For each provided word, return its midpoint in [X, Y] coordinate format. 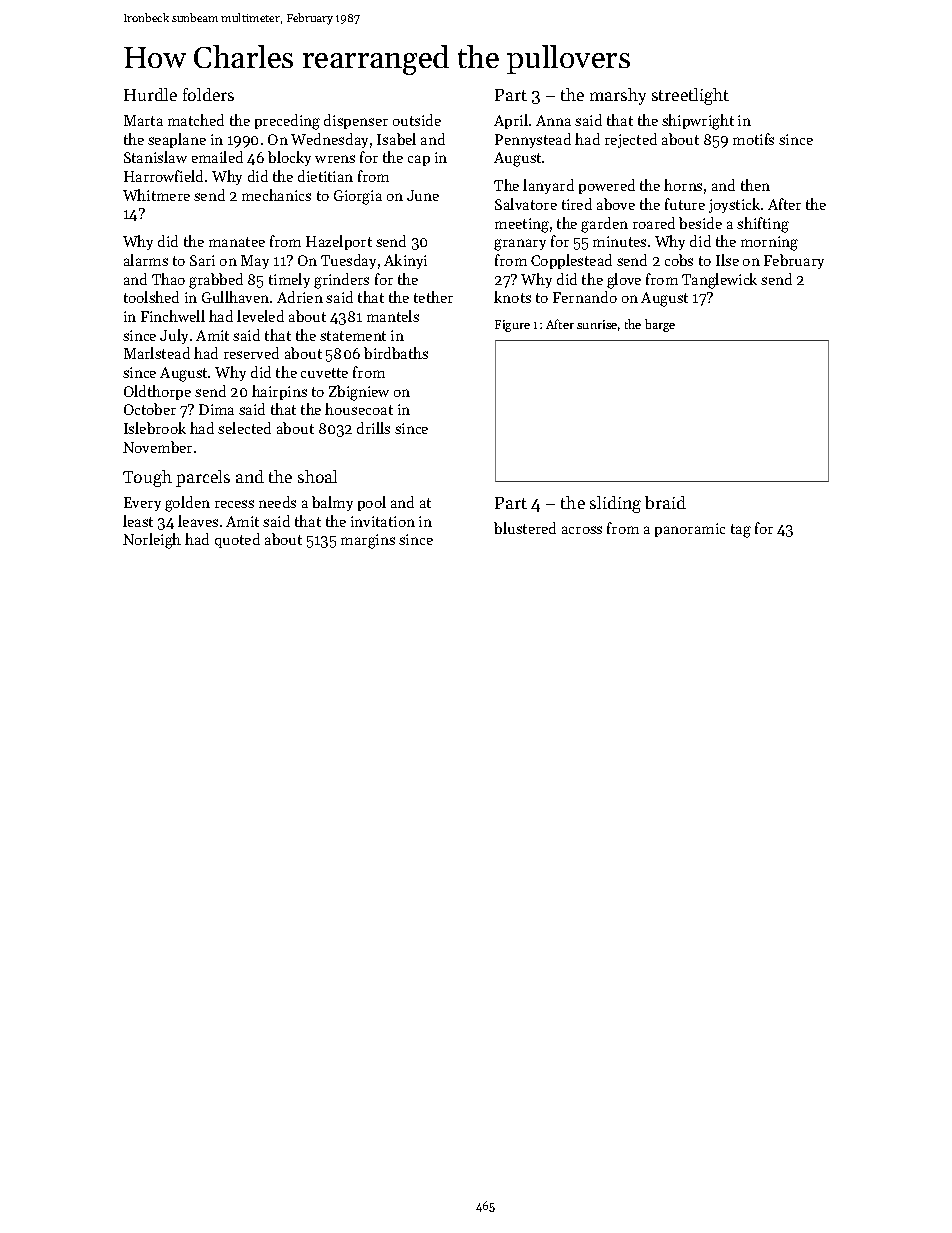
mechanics [276, 195]
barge [660, 325]
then [755, 185]
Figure [512, 326]
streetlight [690, 96]
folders [208, 94]
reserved [251, 353]
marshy [618, 96]
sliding [615, 504]
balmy [332, 503]
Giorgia [358, 197]
